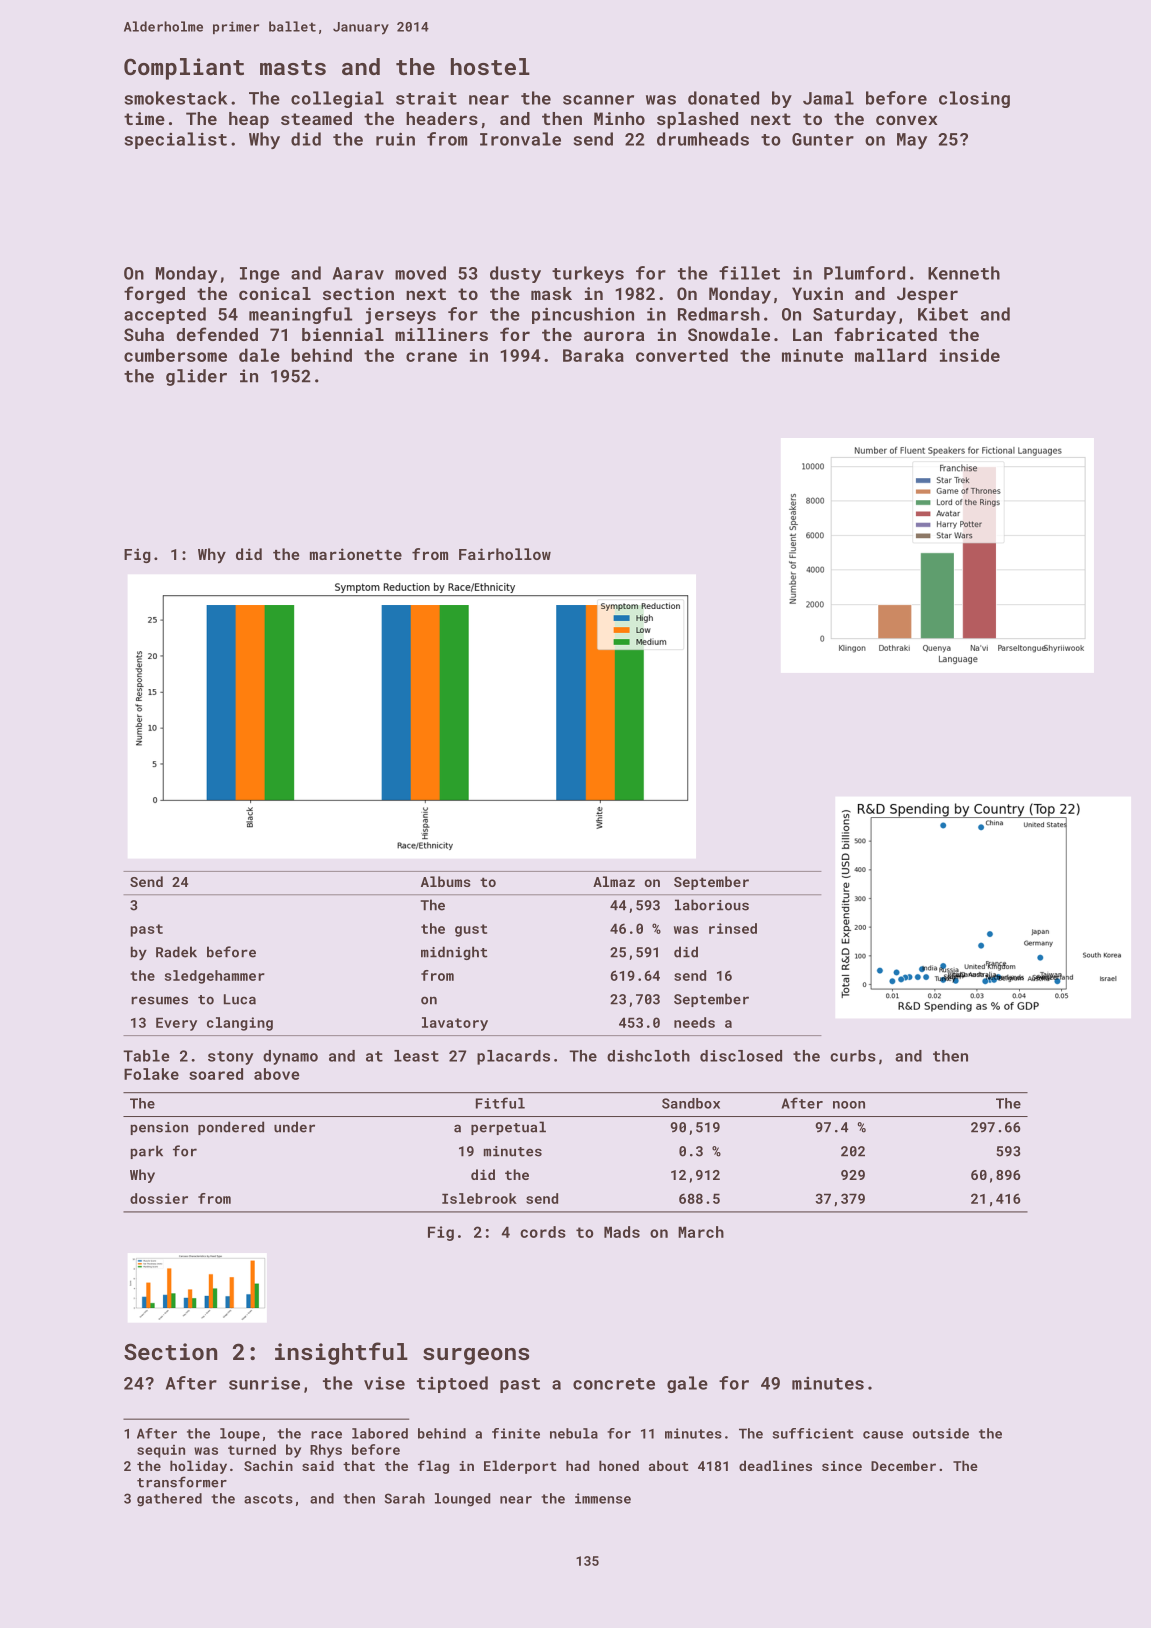 Image resolution: width=1151 pixels, height=1628 pixels. I want to click on inside, so click(970, 355).
